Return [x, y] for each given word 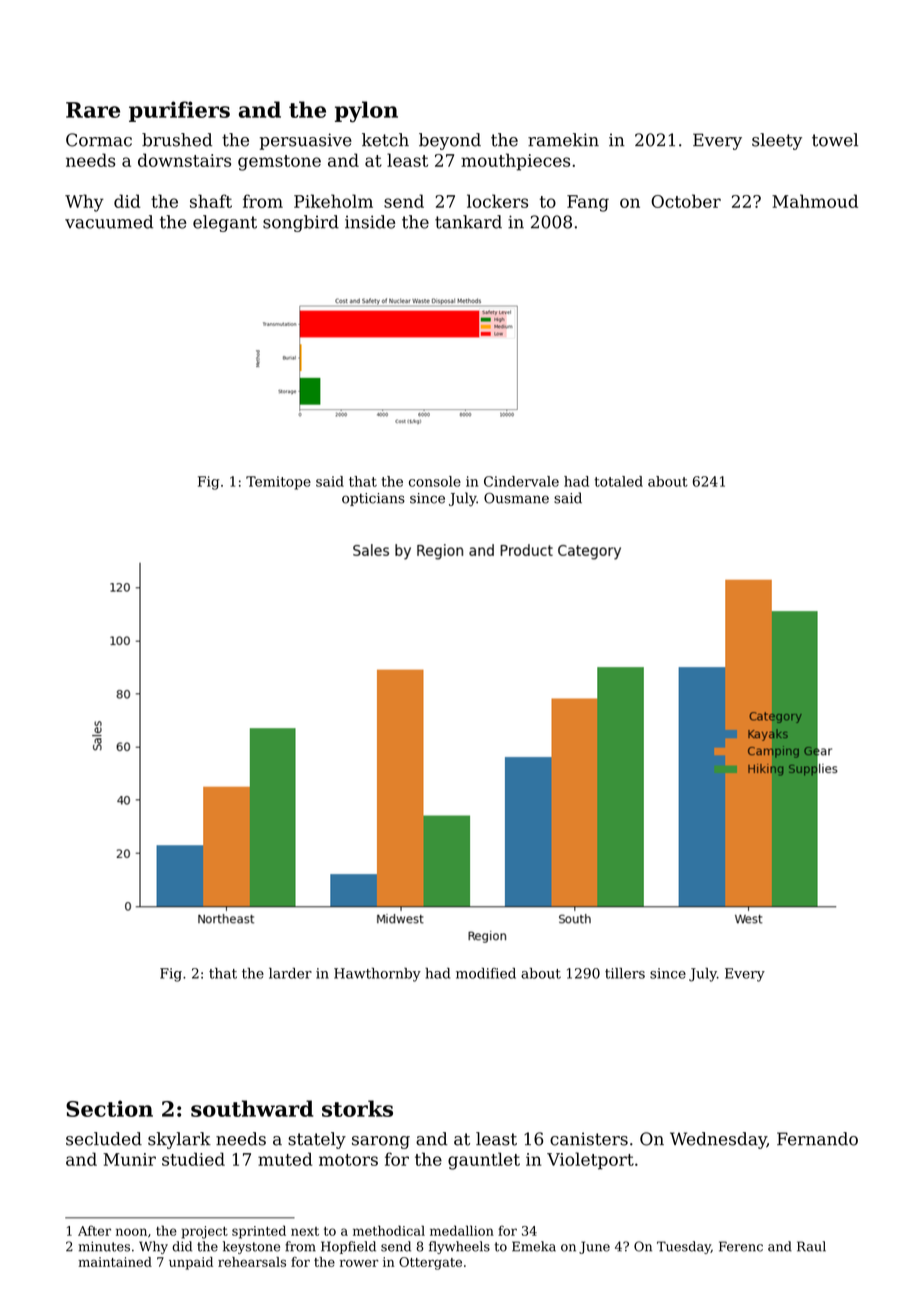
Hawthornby [377, 975]
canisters [589, 1139]
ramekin [563, 140]
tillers [625, 973]
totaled [618, 481]
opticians [373, 499]
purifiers [179, 111]
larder [290, 973]
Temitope [278, 483]
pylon [366, 112]
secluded [104, 1139]
